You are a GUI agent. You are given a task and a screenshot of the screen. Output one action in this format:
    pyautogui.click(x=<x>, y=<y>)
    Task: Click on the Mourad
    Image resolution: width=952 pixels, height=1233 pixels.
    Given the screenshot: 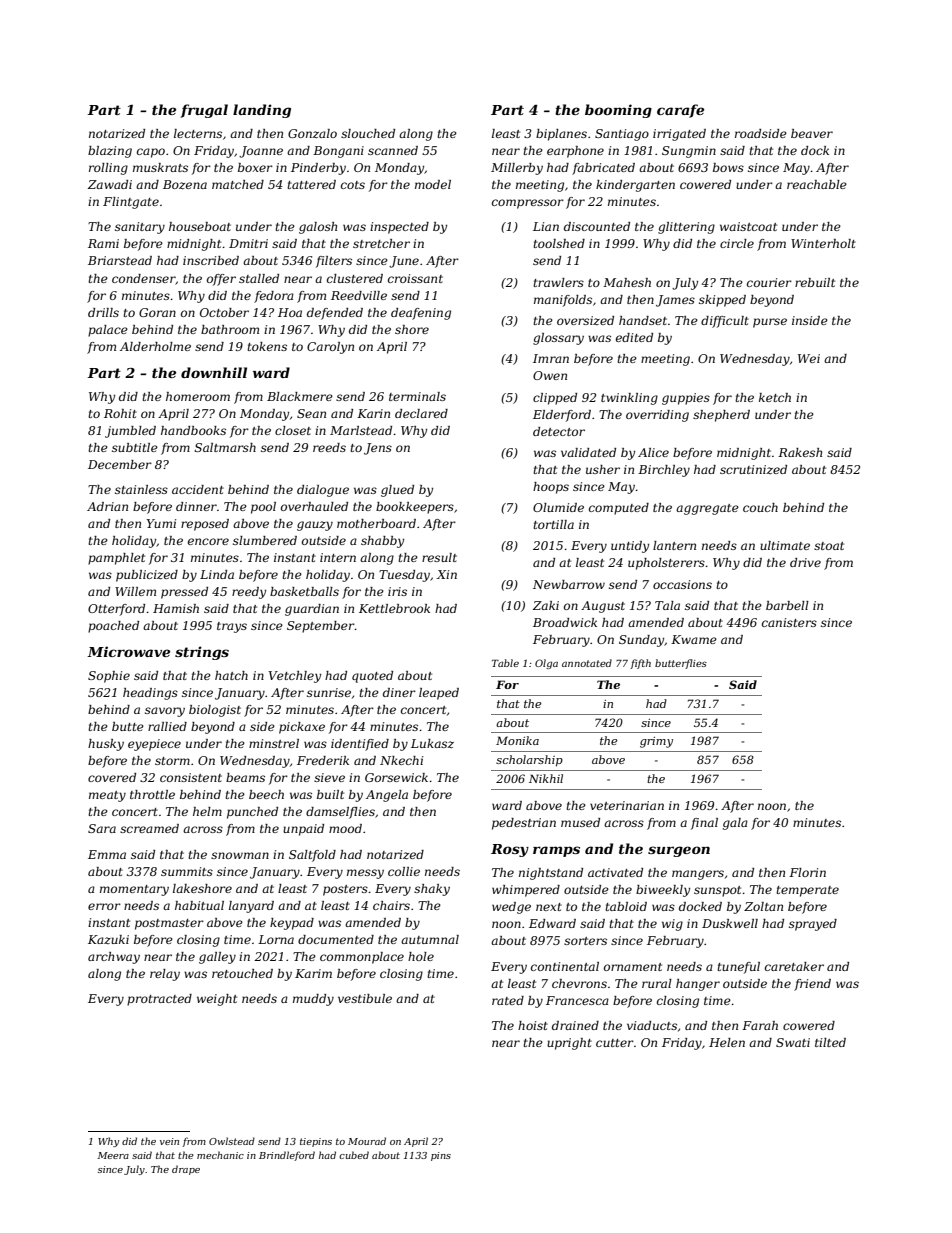 What is the action you would take?
    pyautogui.click(x=367, y=1141)
